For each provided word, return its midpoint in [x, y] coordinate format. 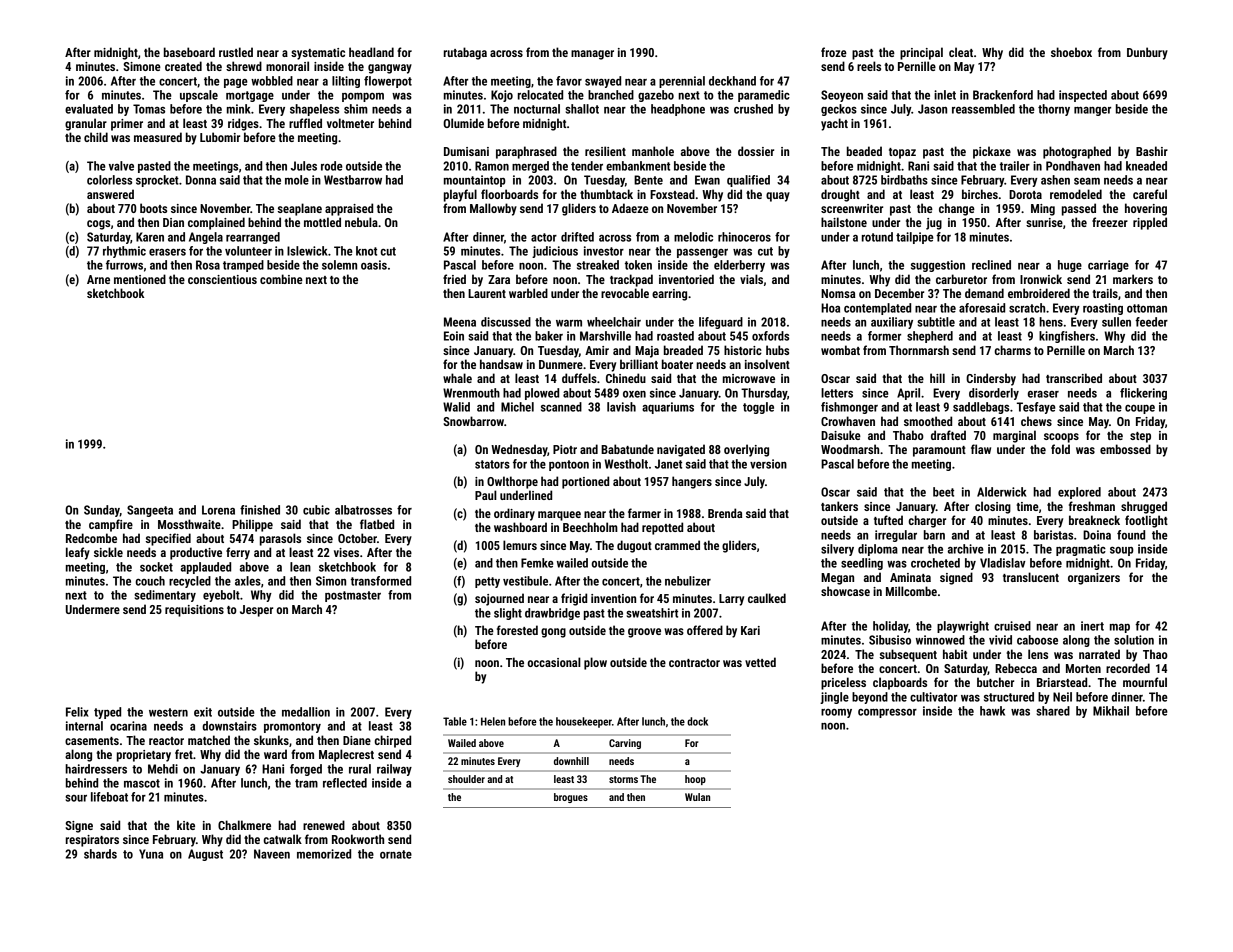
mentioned [140, 279]
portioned [585, 482]
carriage [1108, 266]
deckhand [732, 81]
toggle [758, 408]
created [183, 66]
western [168, 712]
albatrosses [363, 510]
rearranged [253, 238]
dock [697, 721]
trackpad [631, 280]
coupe [1140, 409]
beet [943, 492]
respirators [92, 841]
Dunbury [1147, 53]
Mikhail [1111, 711]
